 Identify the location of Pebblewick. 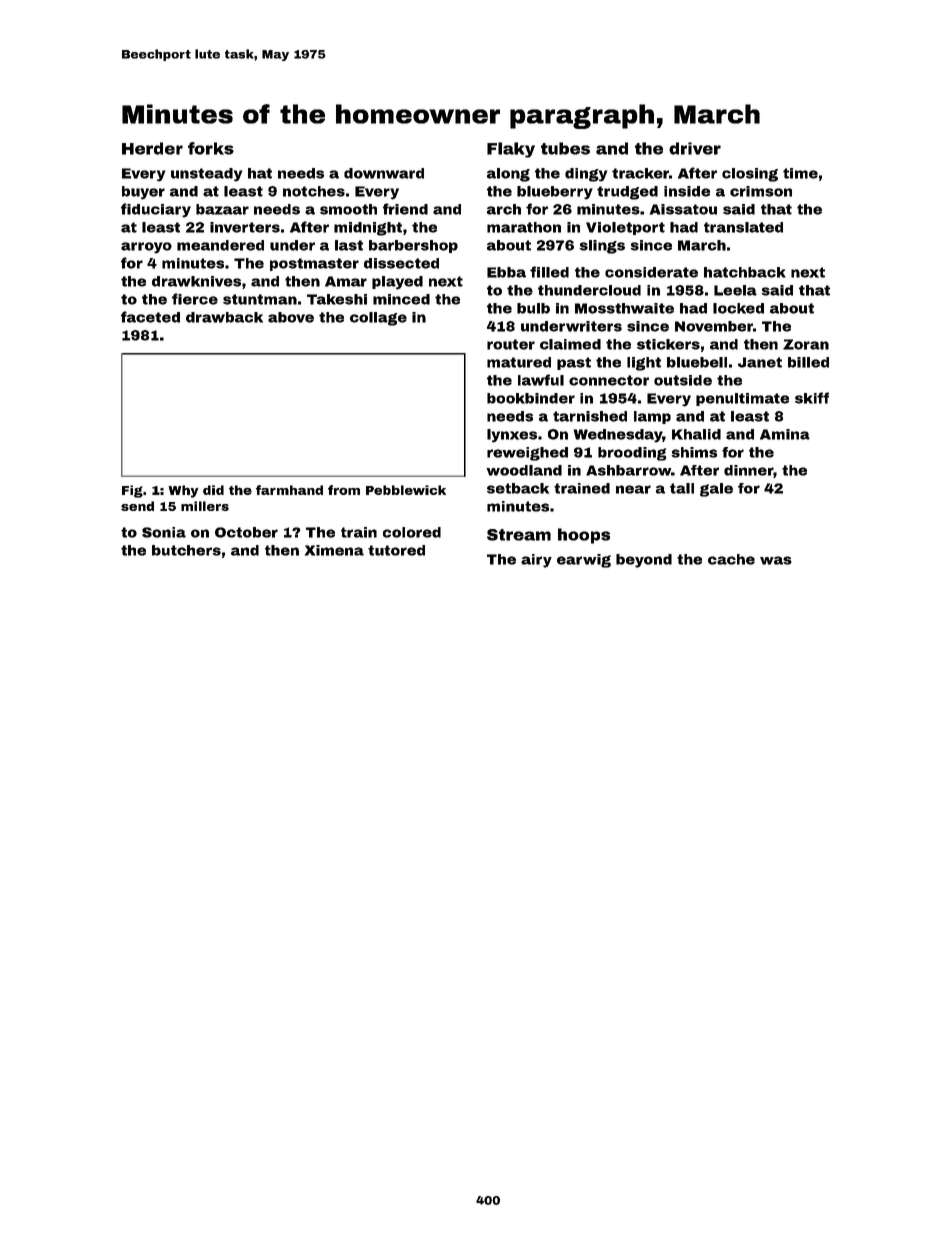
(406, 490).
